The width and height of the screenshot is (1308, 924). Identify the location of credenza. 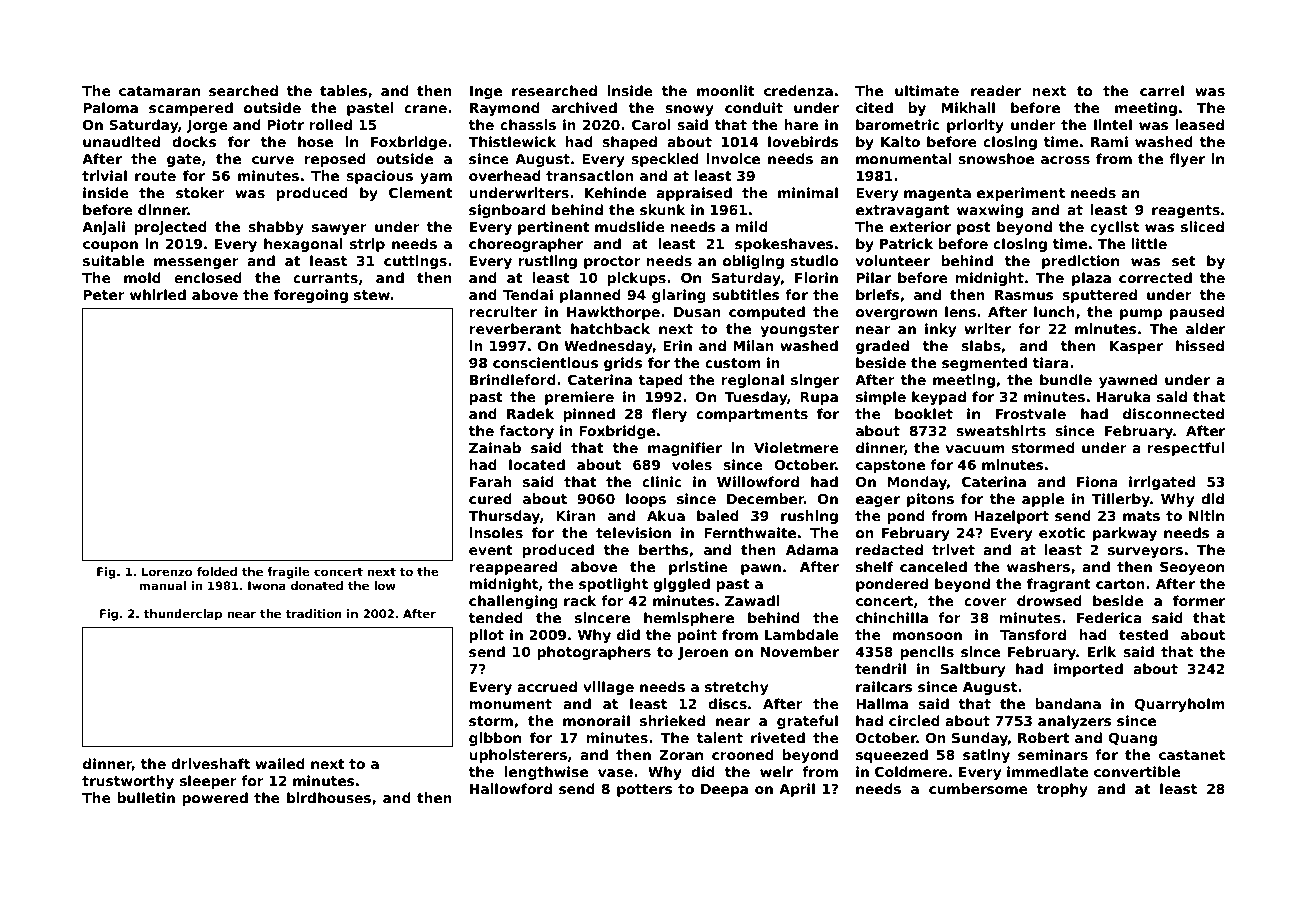
(798, 90).
